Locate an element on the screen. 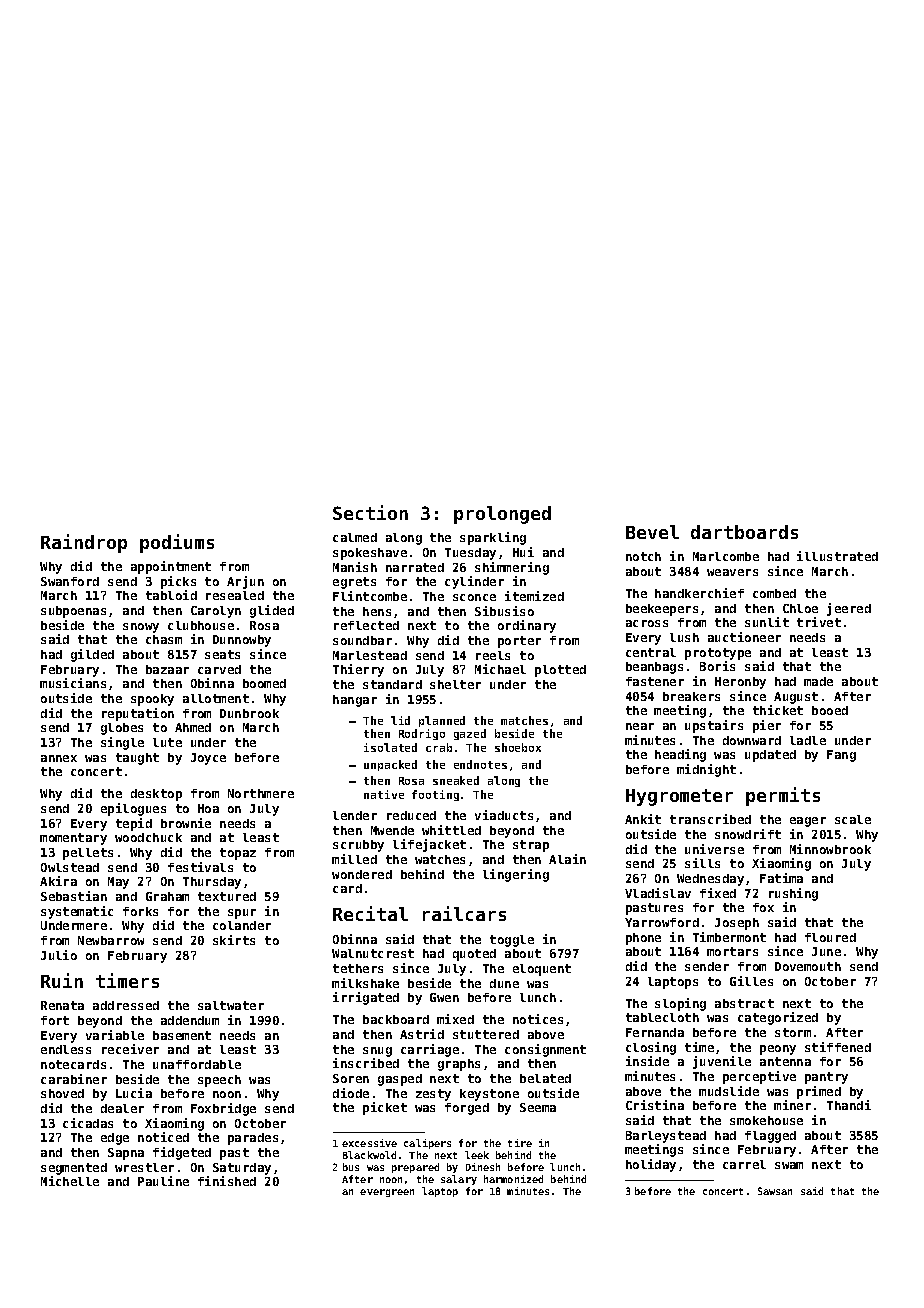 This screenshot has width=924, height=1308. Sebastian is located at coordinates (74, 896).
